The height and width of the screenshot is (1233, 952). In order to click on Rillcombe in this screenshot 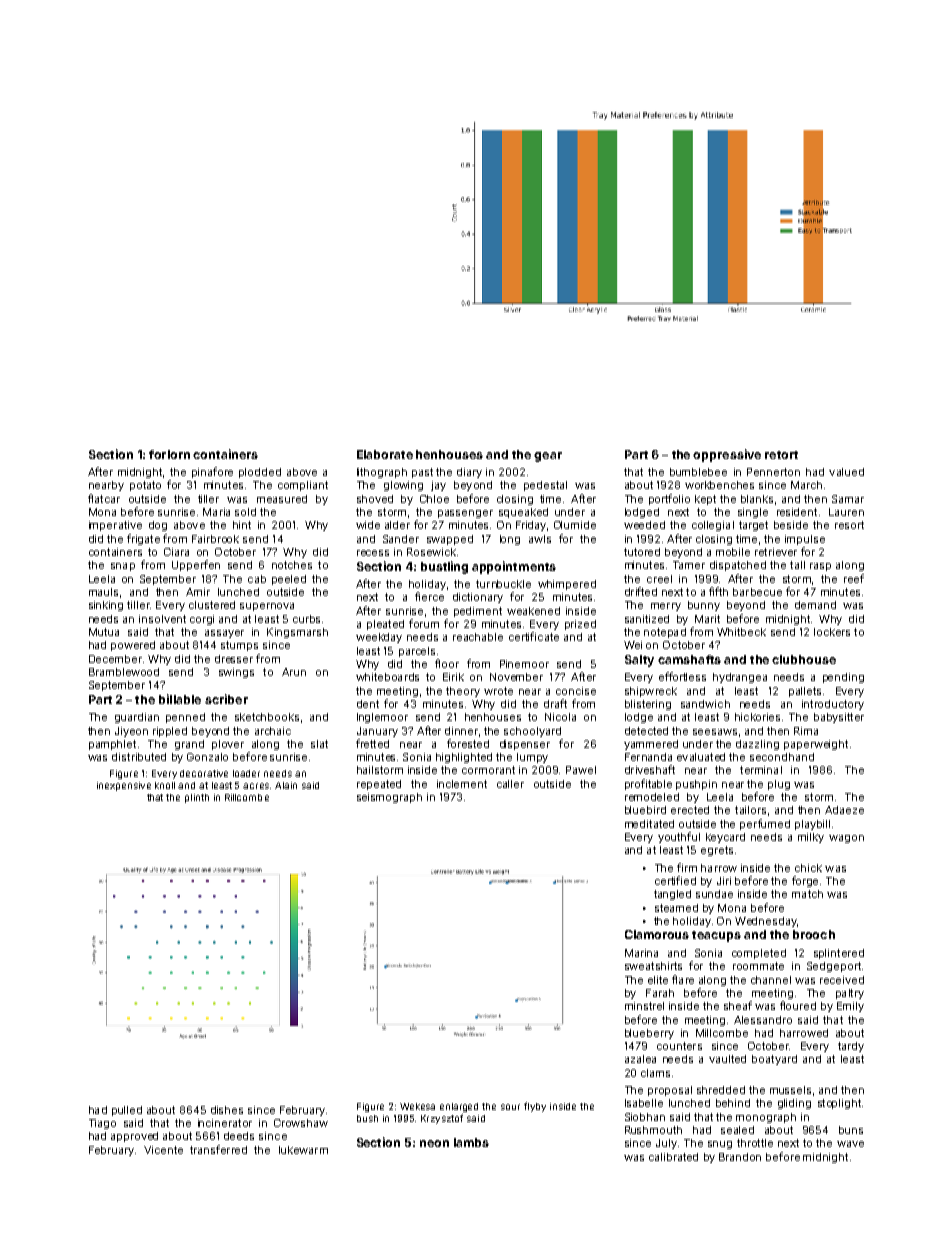, I will do `click(247, 797)`.
